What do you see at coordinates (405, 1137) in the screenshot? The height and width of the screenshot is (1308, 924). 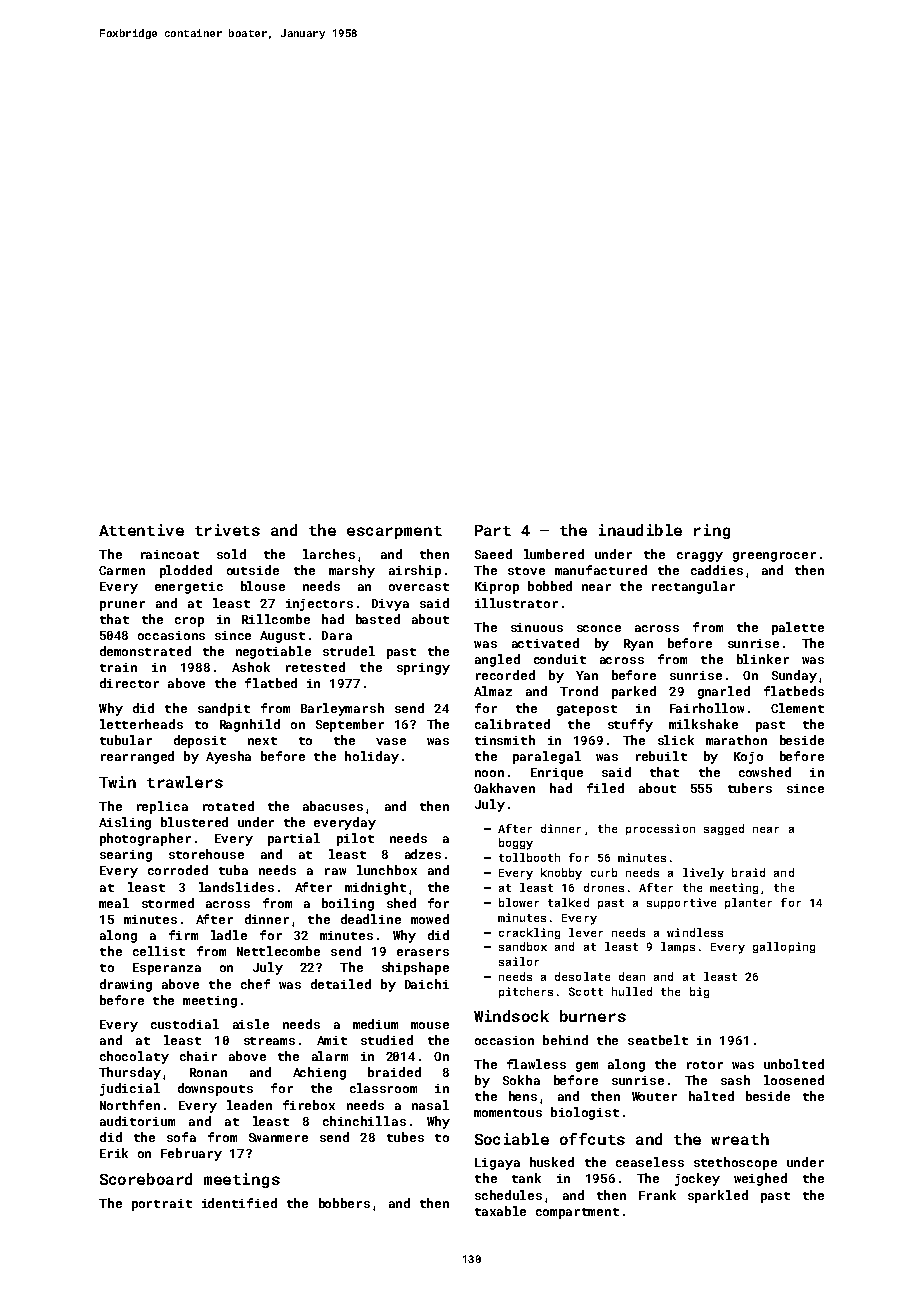 I see `tubes` at bounding box center [405, 1137].
